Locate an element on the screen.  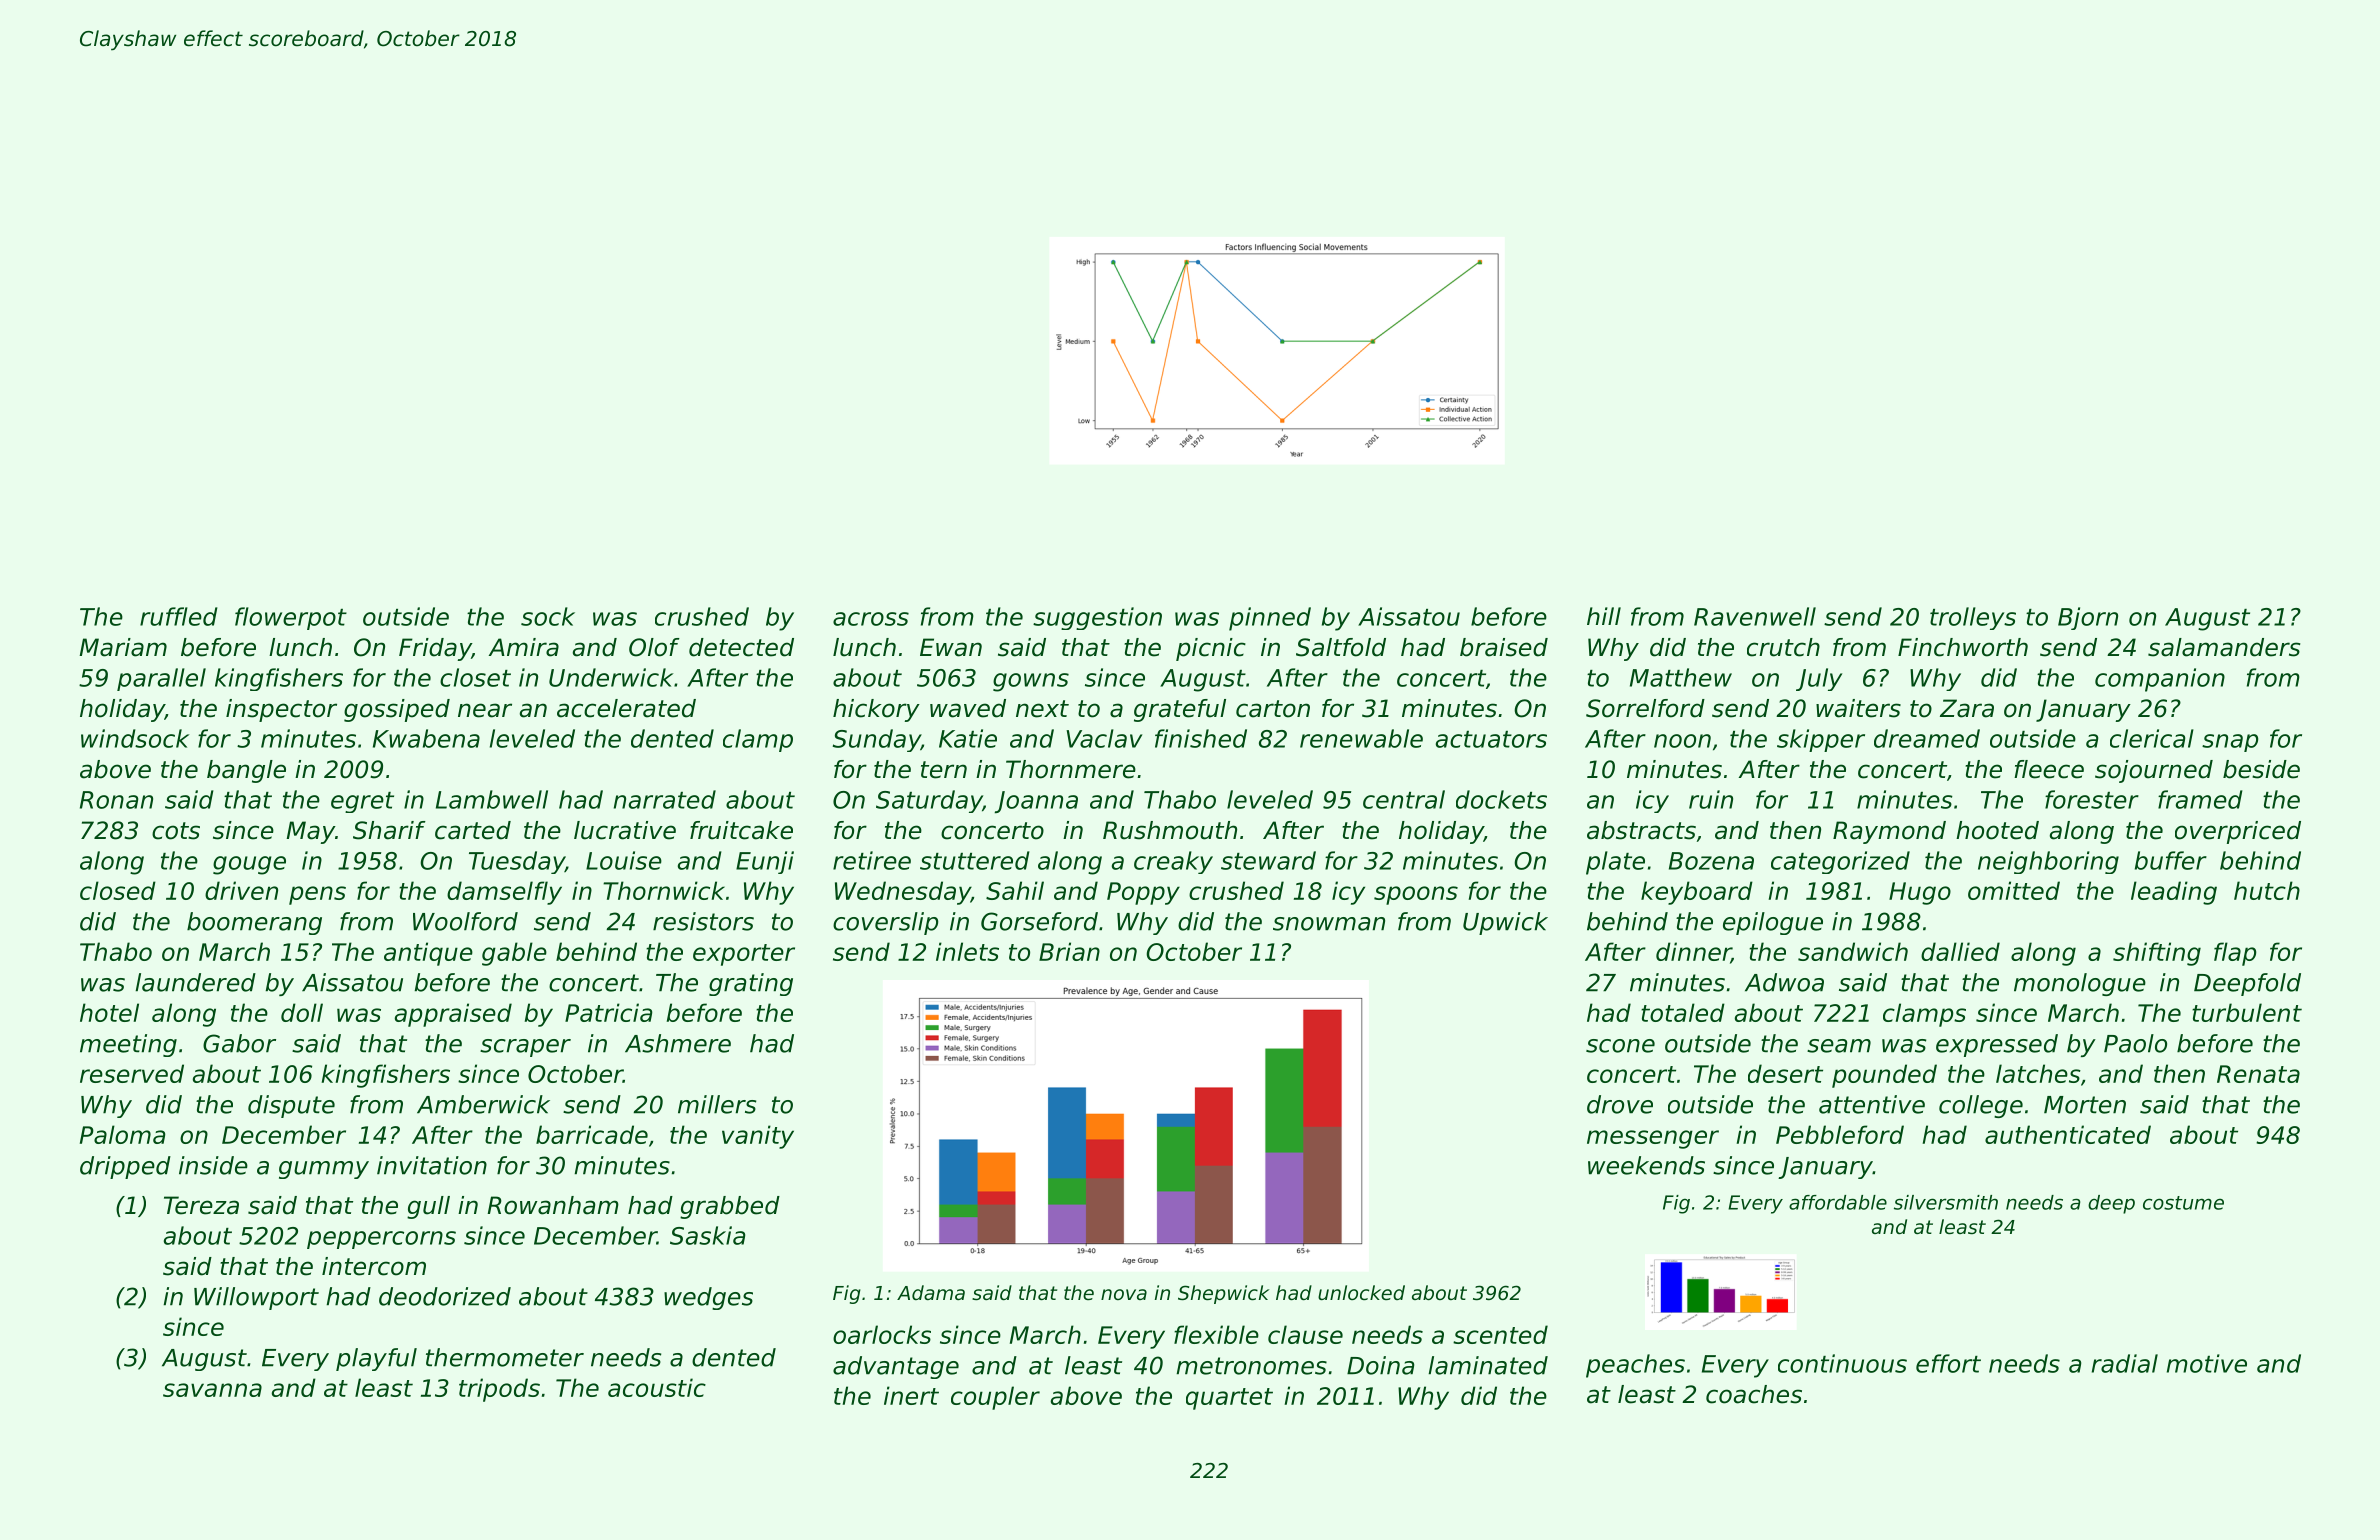
accelerated is located at coordinates (626, 708).
